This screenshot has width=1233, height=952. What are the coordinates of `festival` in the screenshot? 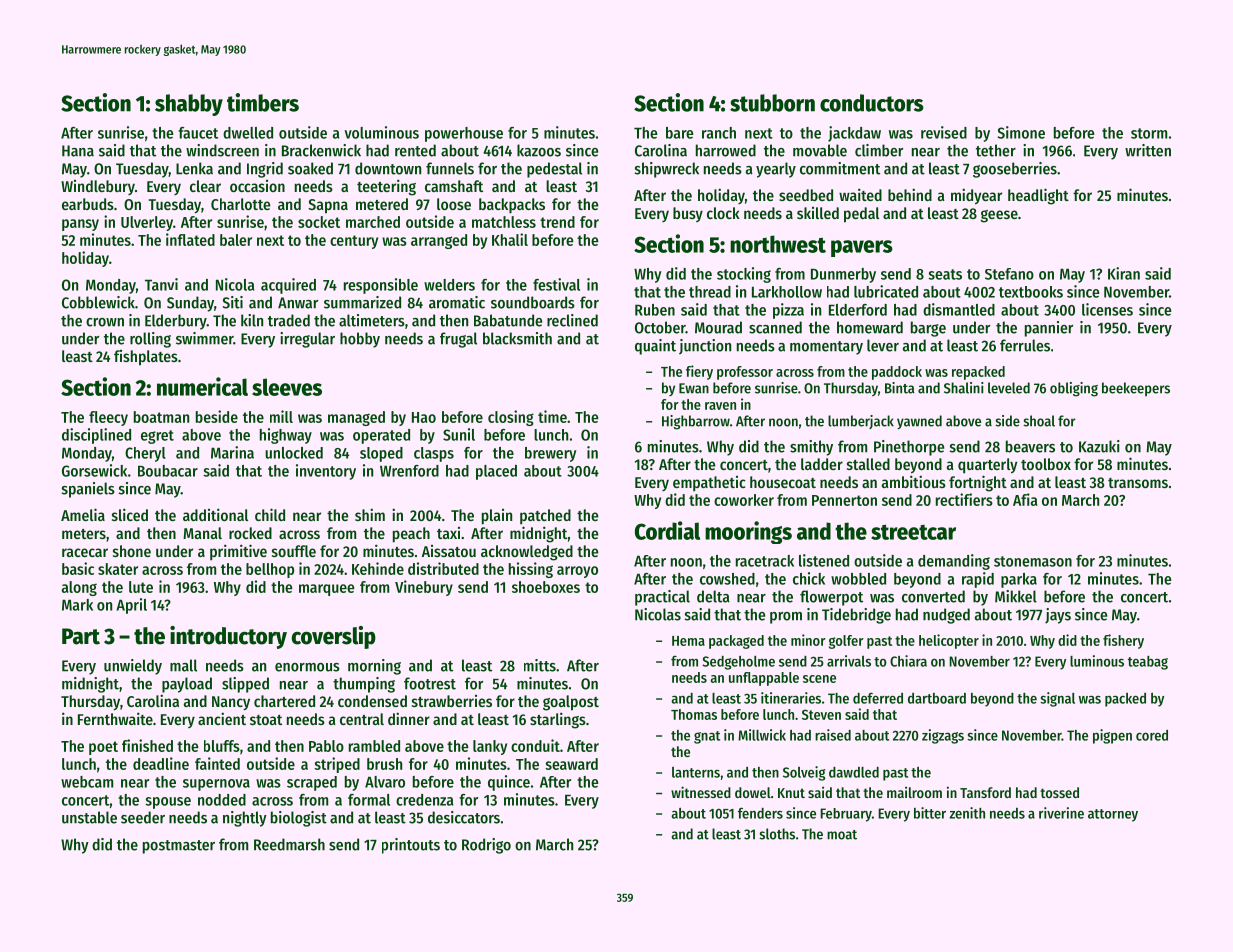 It's located at (556, 284).
